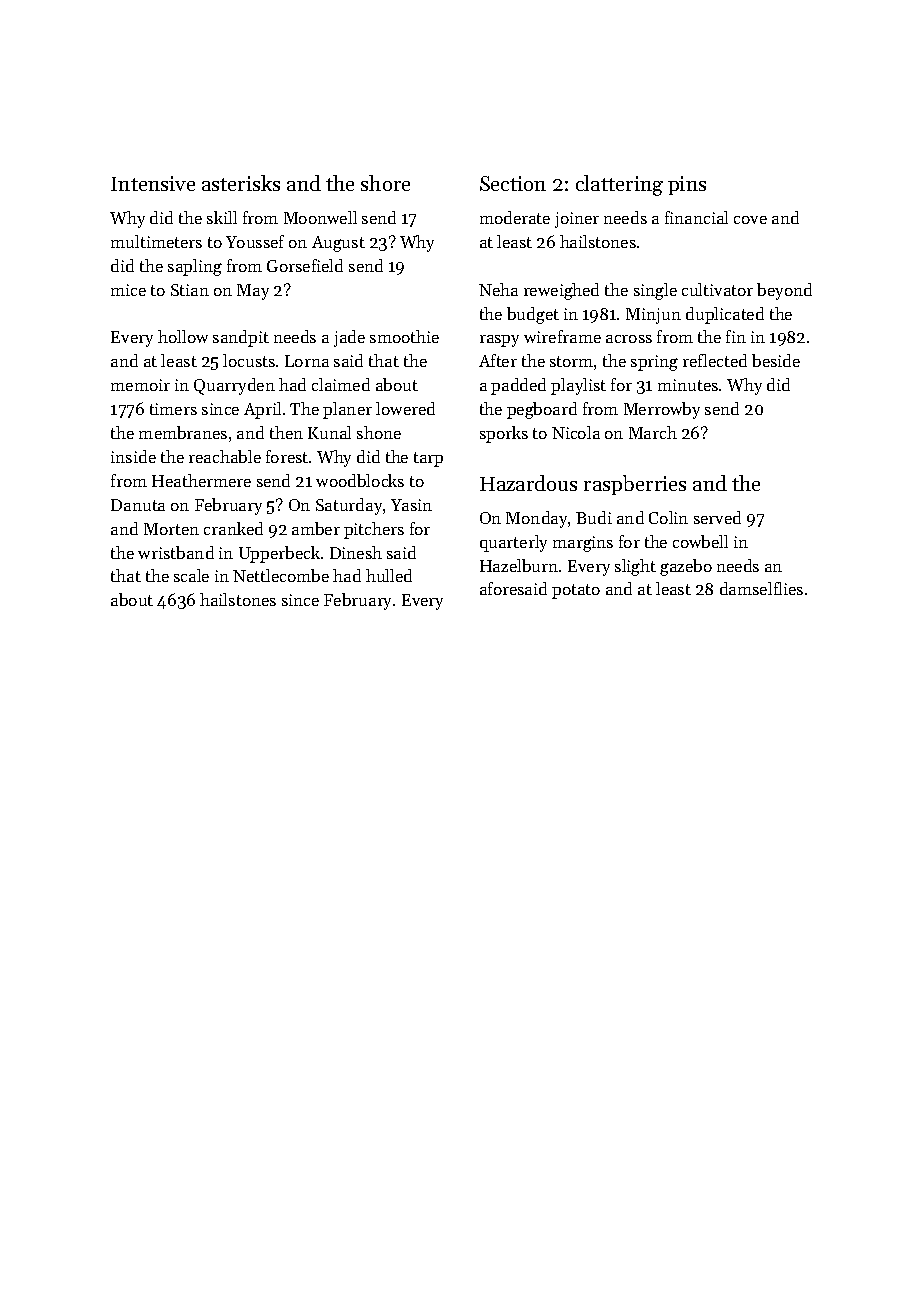  I want to click on clattering, so click(619, 185).
